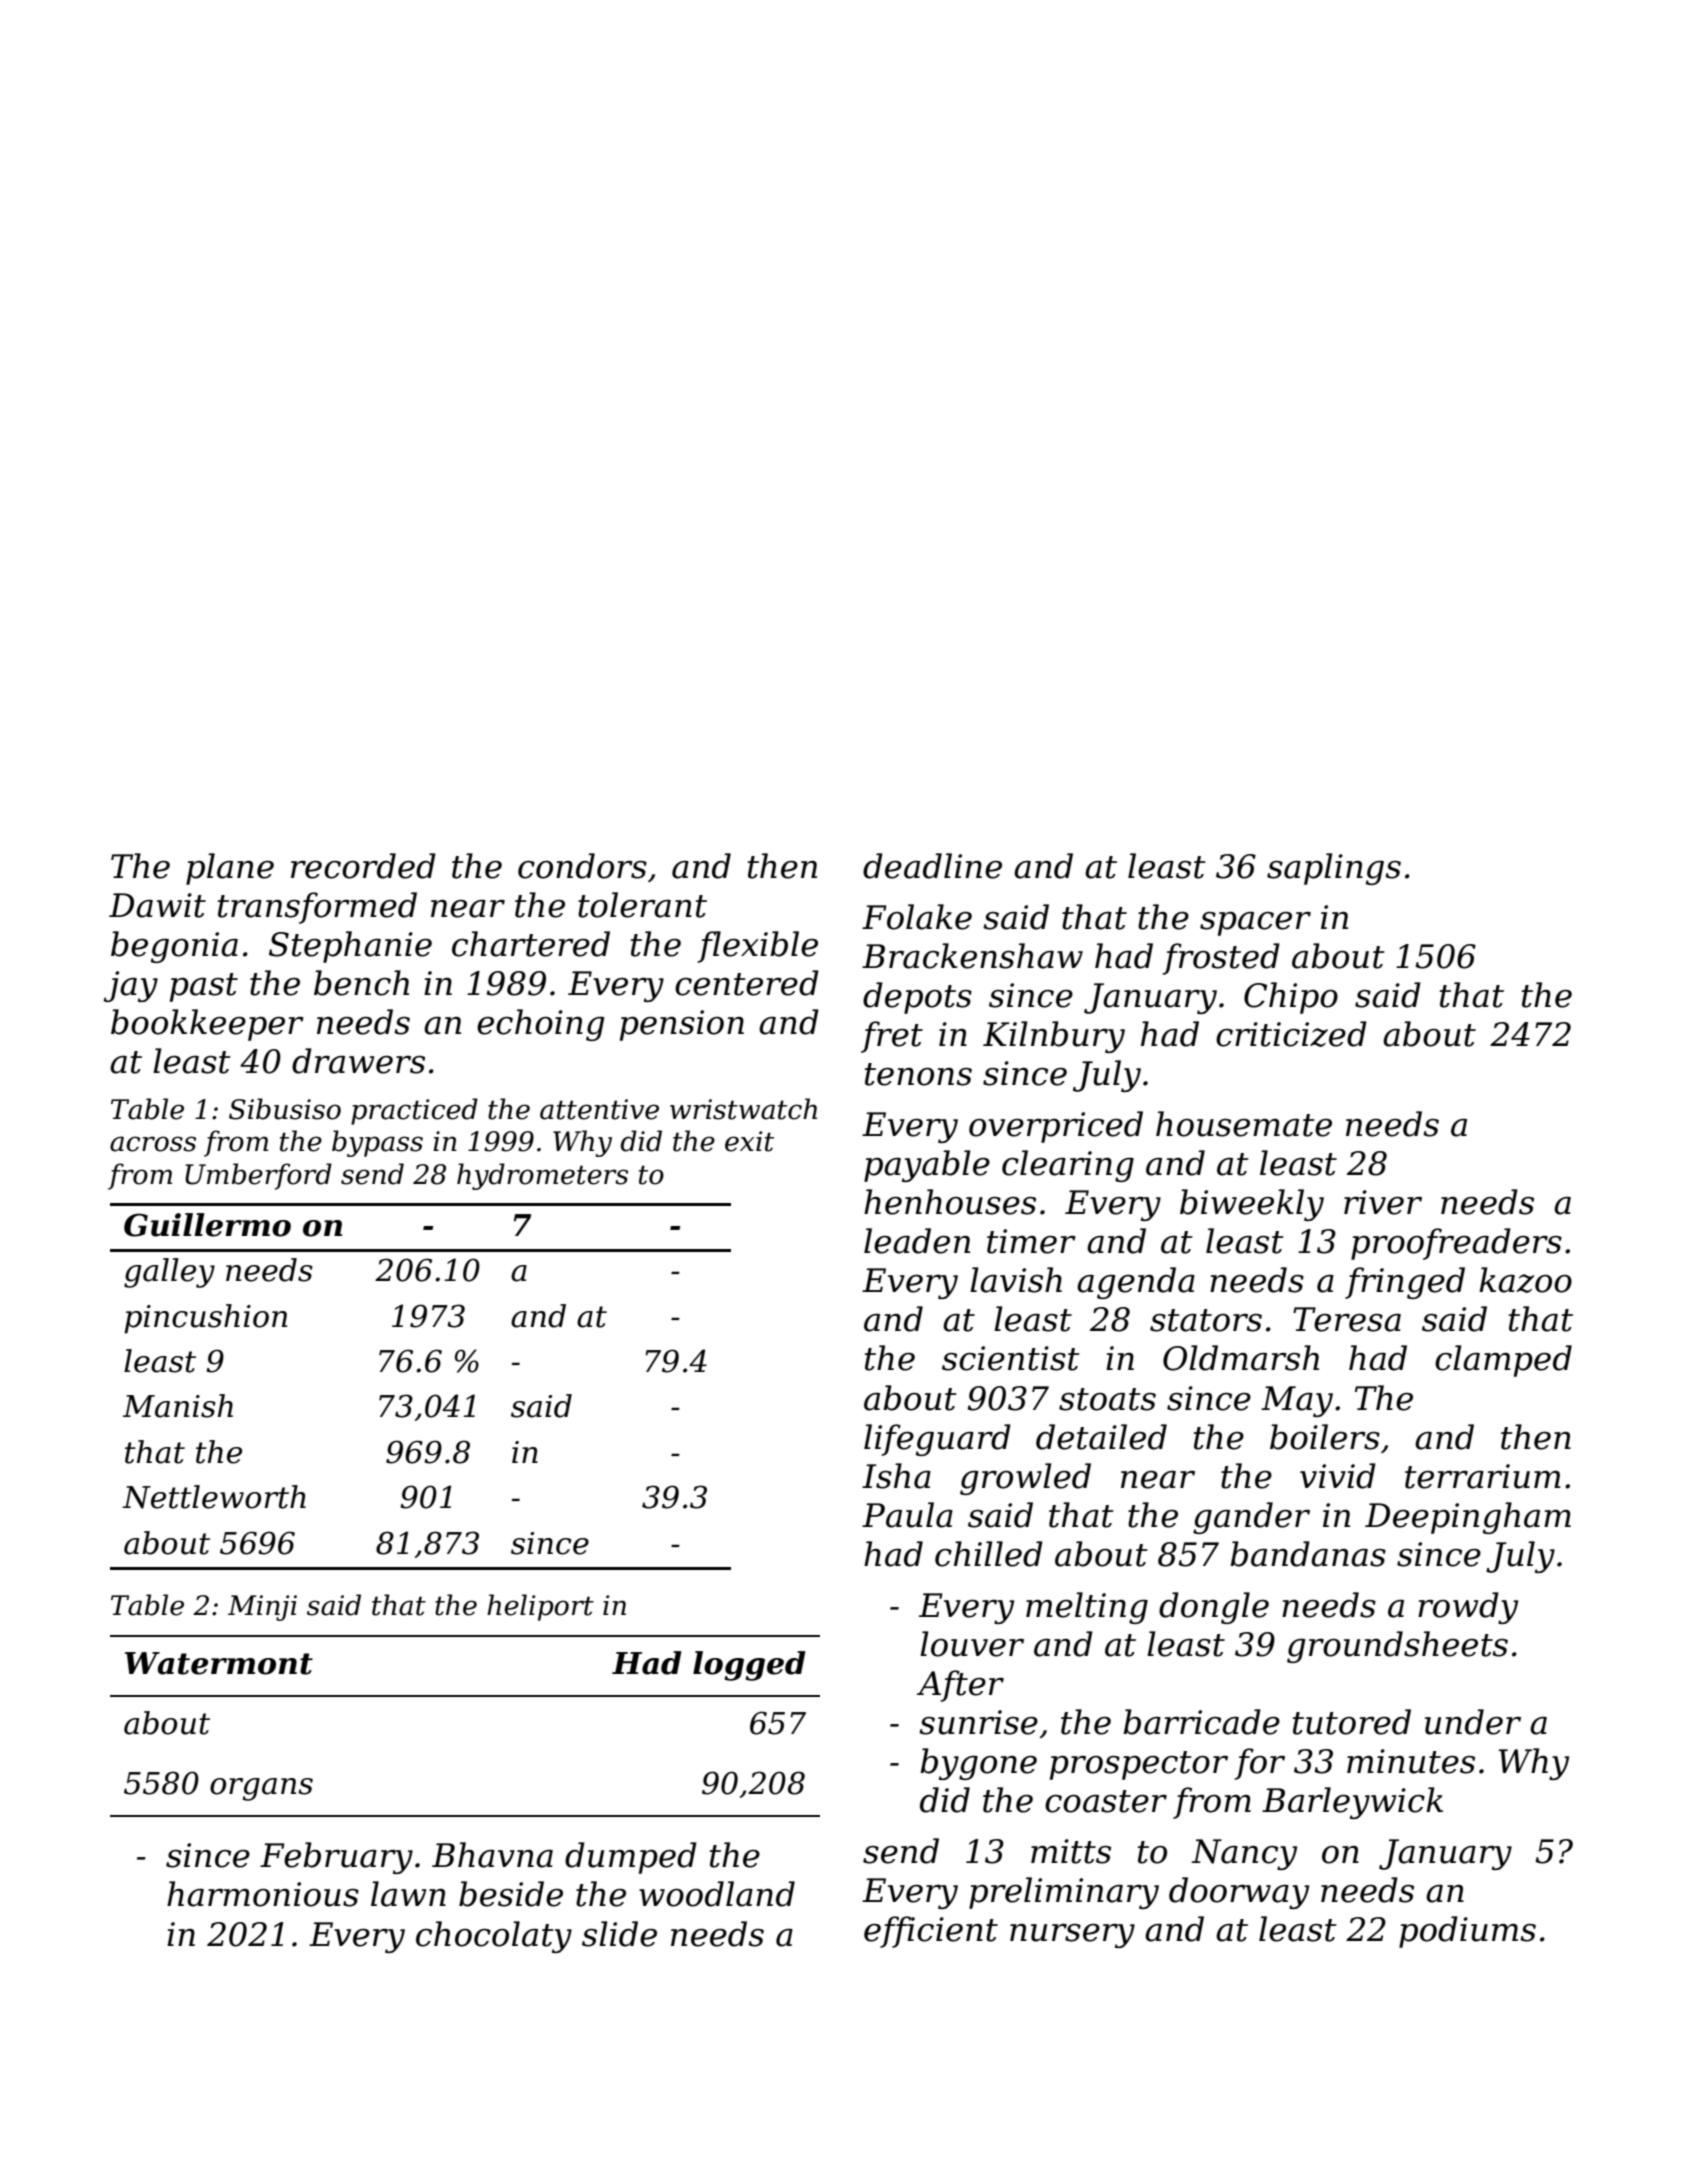  Describe the element at coordinates (1334, 869) in the page. I see `saplings` at that location.
